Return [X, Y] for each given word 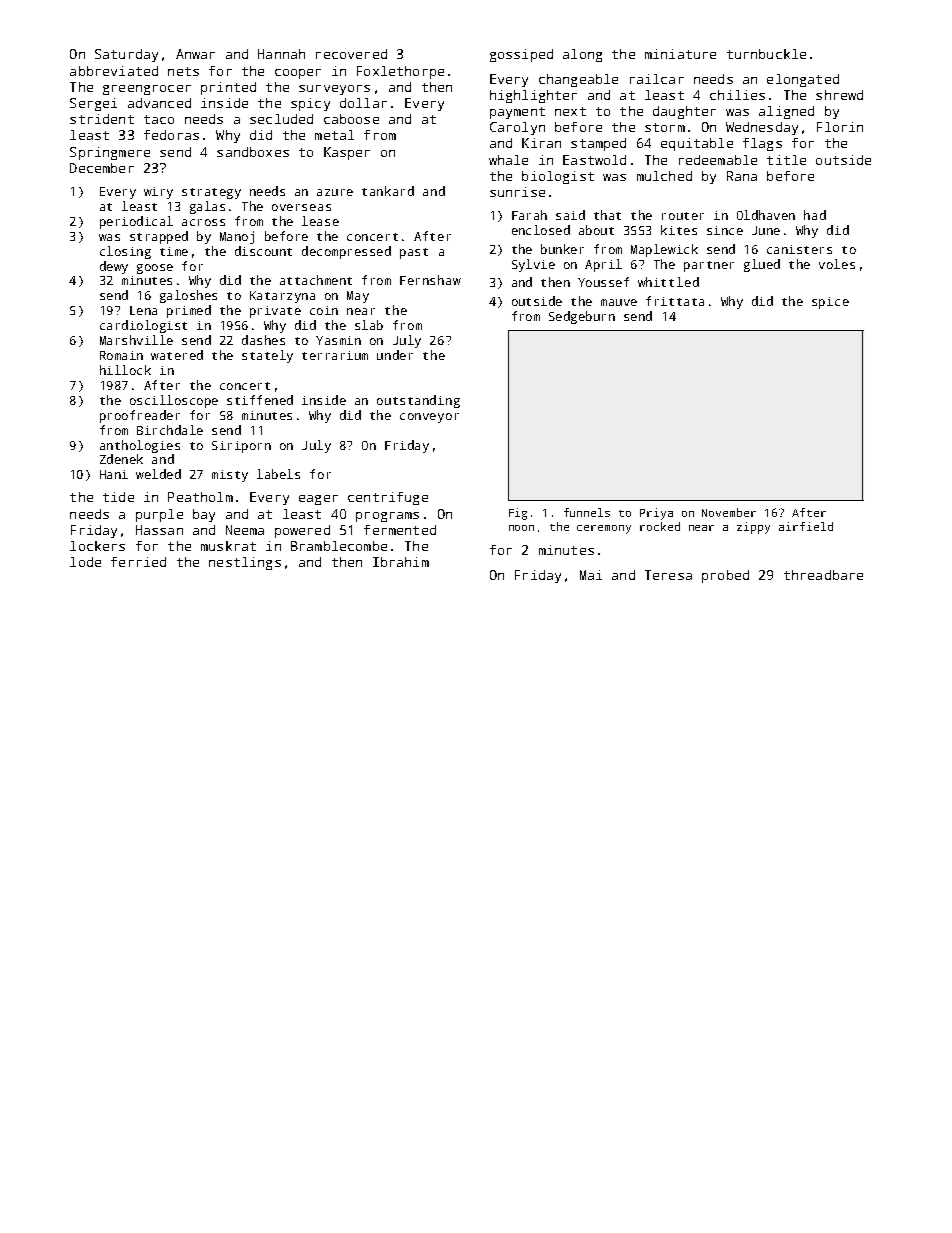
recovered [351, 54]
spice [830, 303]
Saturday [126, 55]
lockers [97, 546]
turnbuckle [766, 54]
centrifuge [388, 498]
